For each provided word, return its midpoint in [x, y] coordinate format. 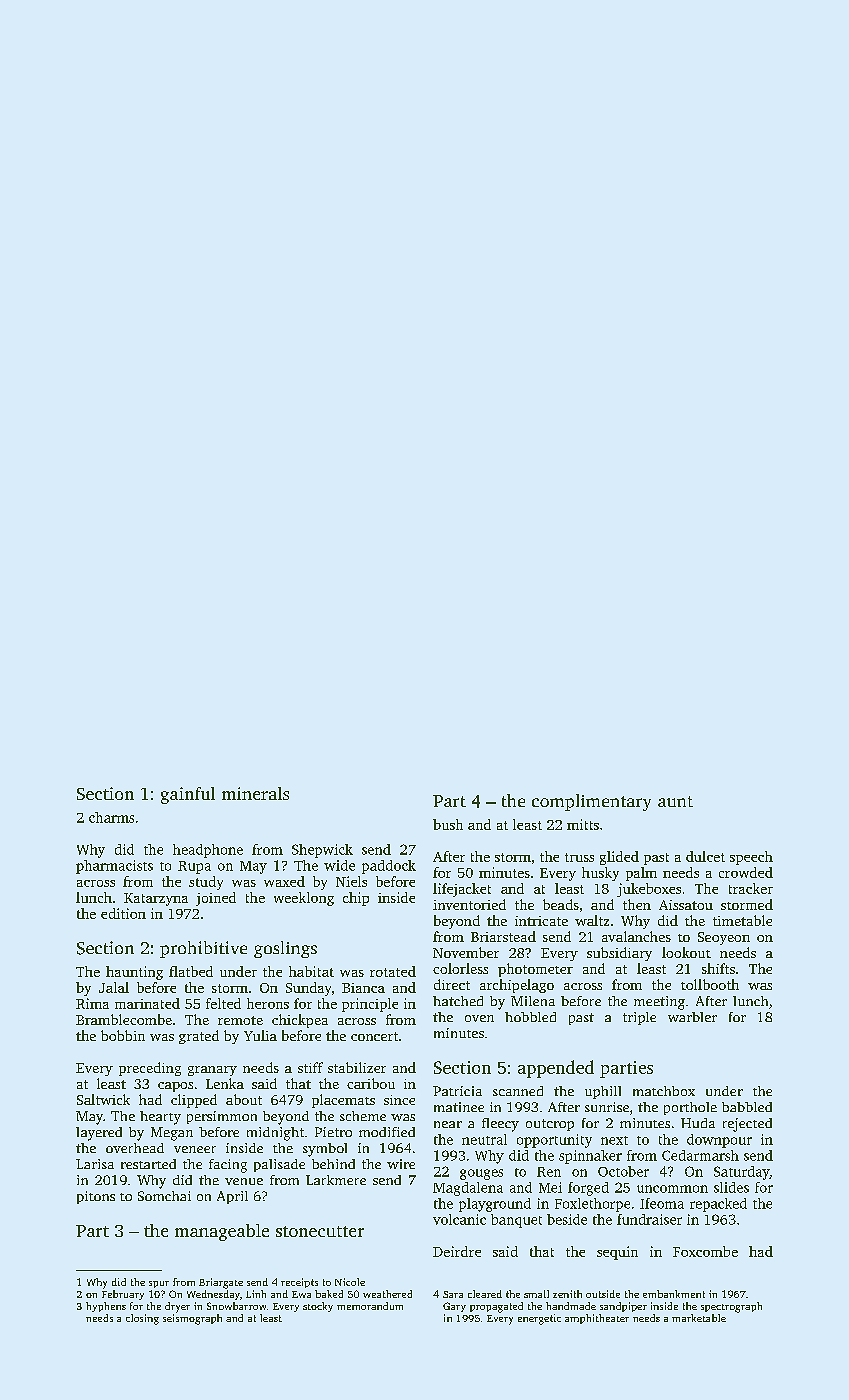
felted [223, 1003]
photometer [535, 970]
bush [448, 824]
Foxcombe [705, 1251]
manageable [222, 1232]
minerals [255, 793]
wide [339, 865]
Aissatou [686, 905]
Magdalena [468, 1189]
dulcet [705, 856]
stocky [318, 1307]
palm [641, 874]
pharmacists [114, 867]
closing [142, 1319]
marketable [699, 1318]
